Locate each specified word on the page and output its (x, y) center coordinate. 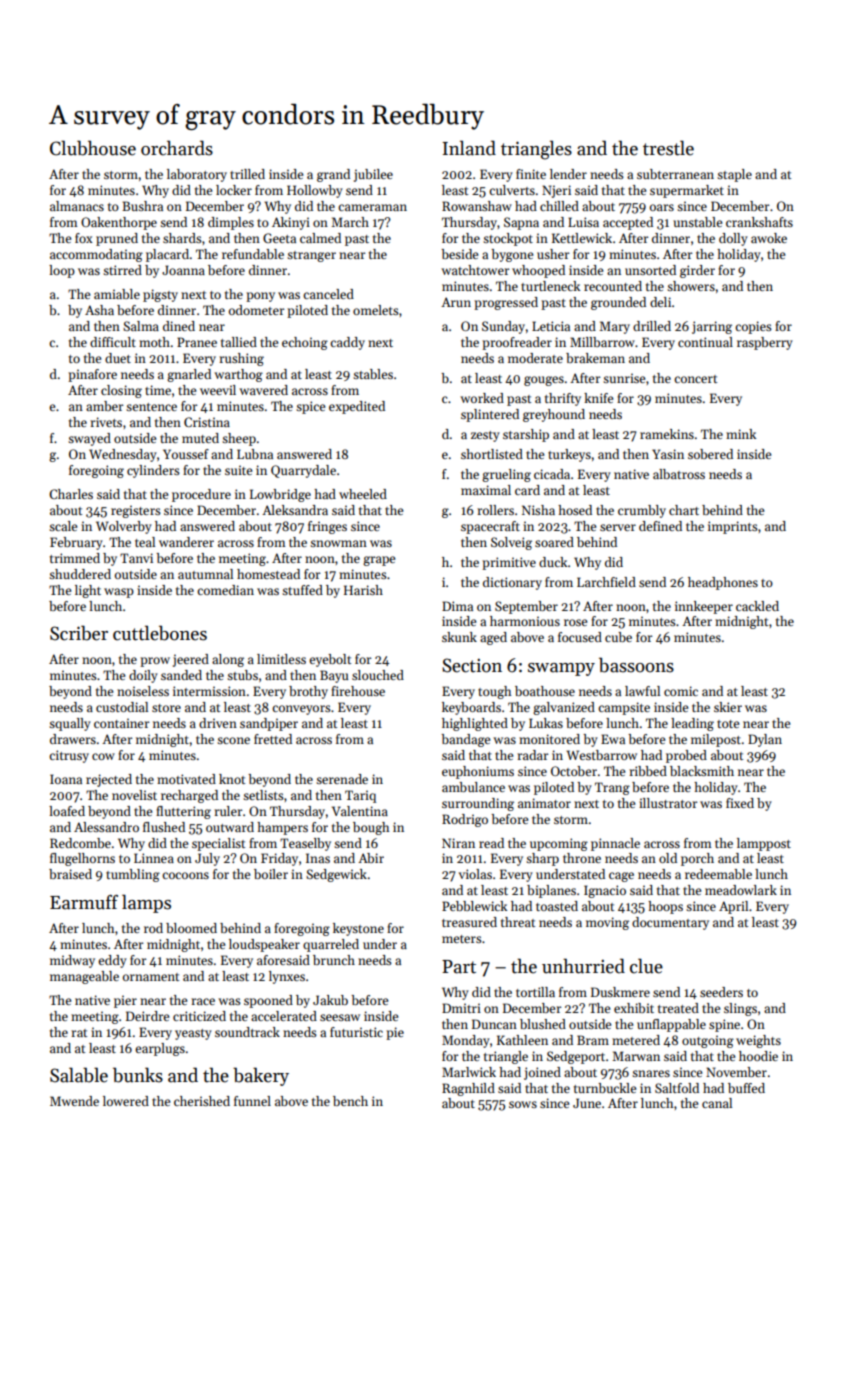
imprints (733, 527)
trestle (668, 148)
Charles (71, 494)
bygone (512, 255)
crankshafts (759, 222)
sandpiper (269, 724)
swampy (561, 669)
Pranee (197, 342)
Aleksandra (295, 510)
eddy (112, 961)
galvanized (564, 708)
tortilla (535, 992)
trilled (247, 174)
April (733, 907)
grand (333, 175)
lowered (126, 1101)
